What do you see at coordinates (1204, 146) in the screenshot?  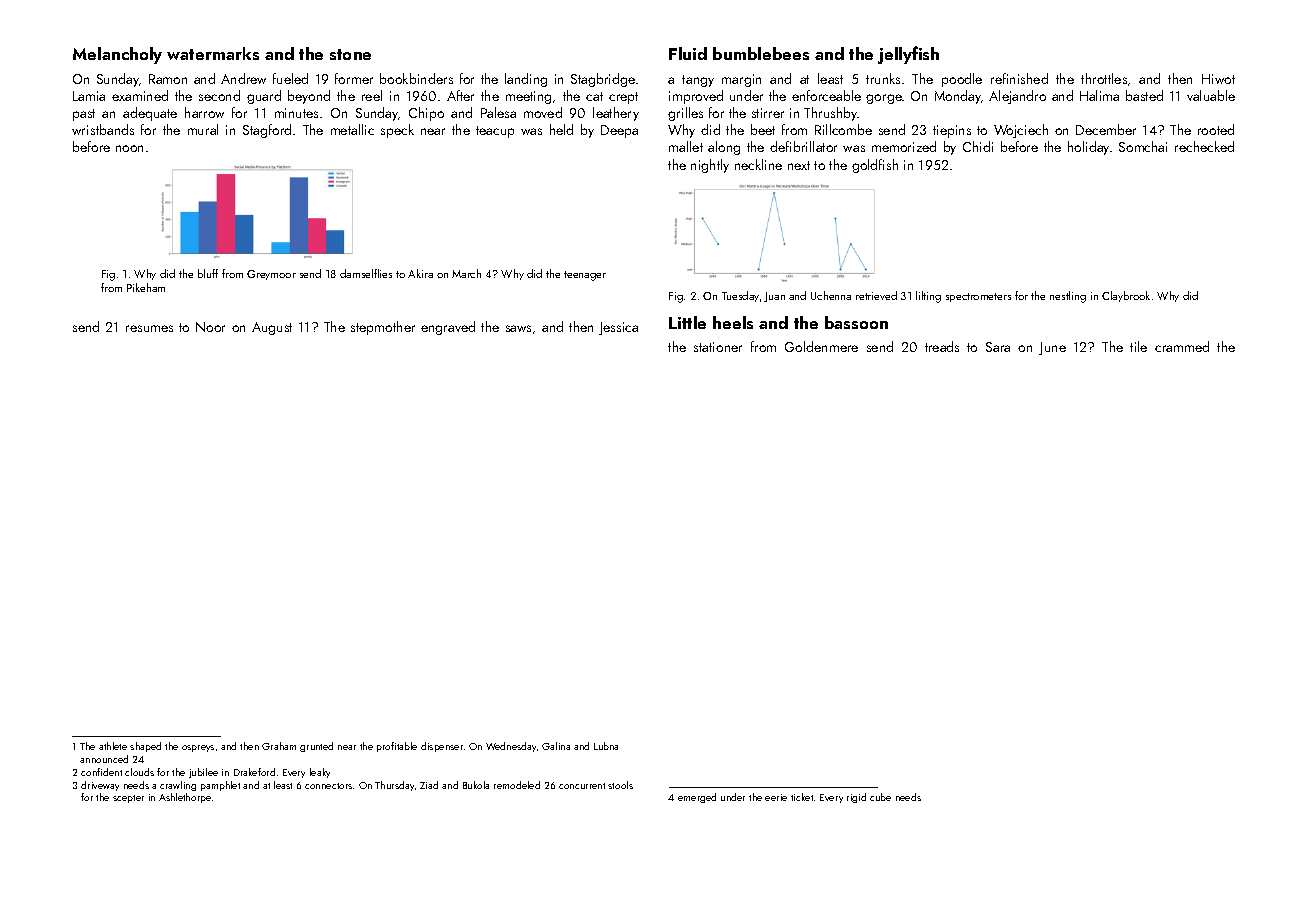 I see `rechecked` at bounding box center [1204, 146].
